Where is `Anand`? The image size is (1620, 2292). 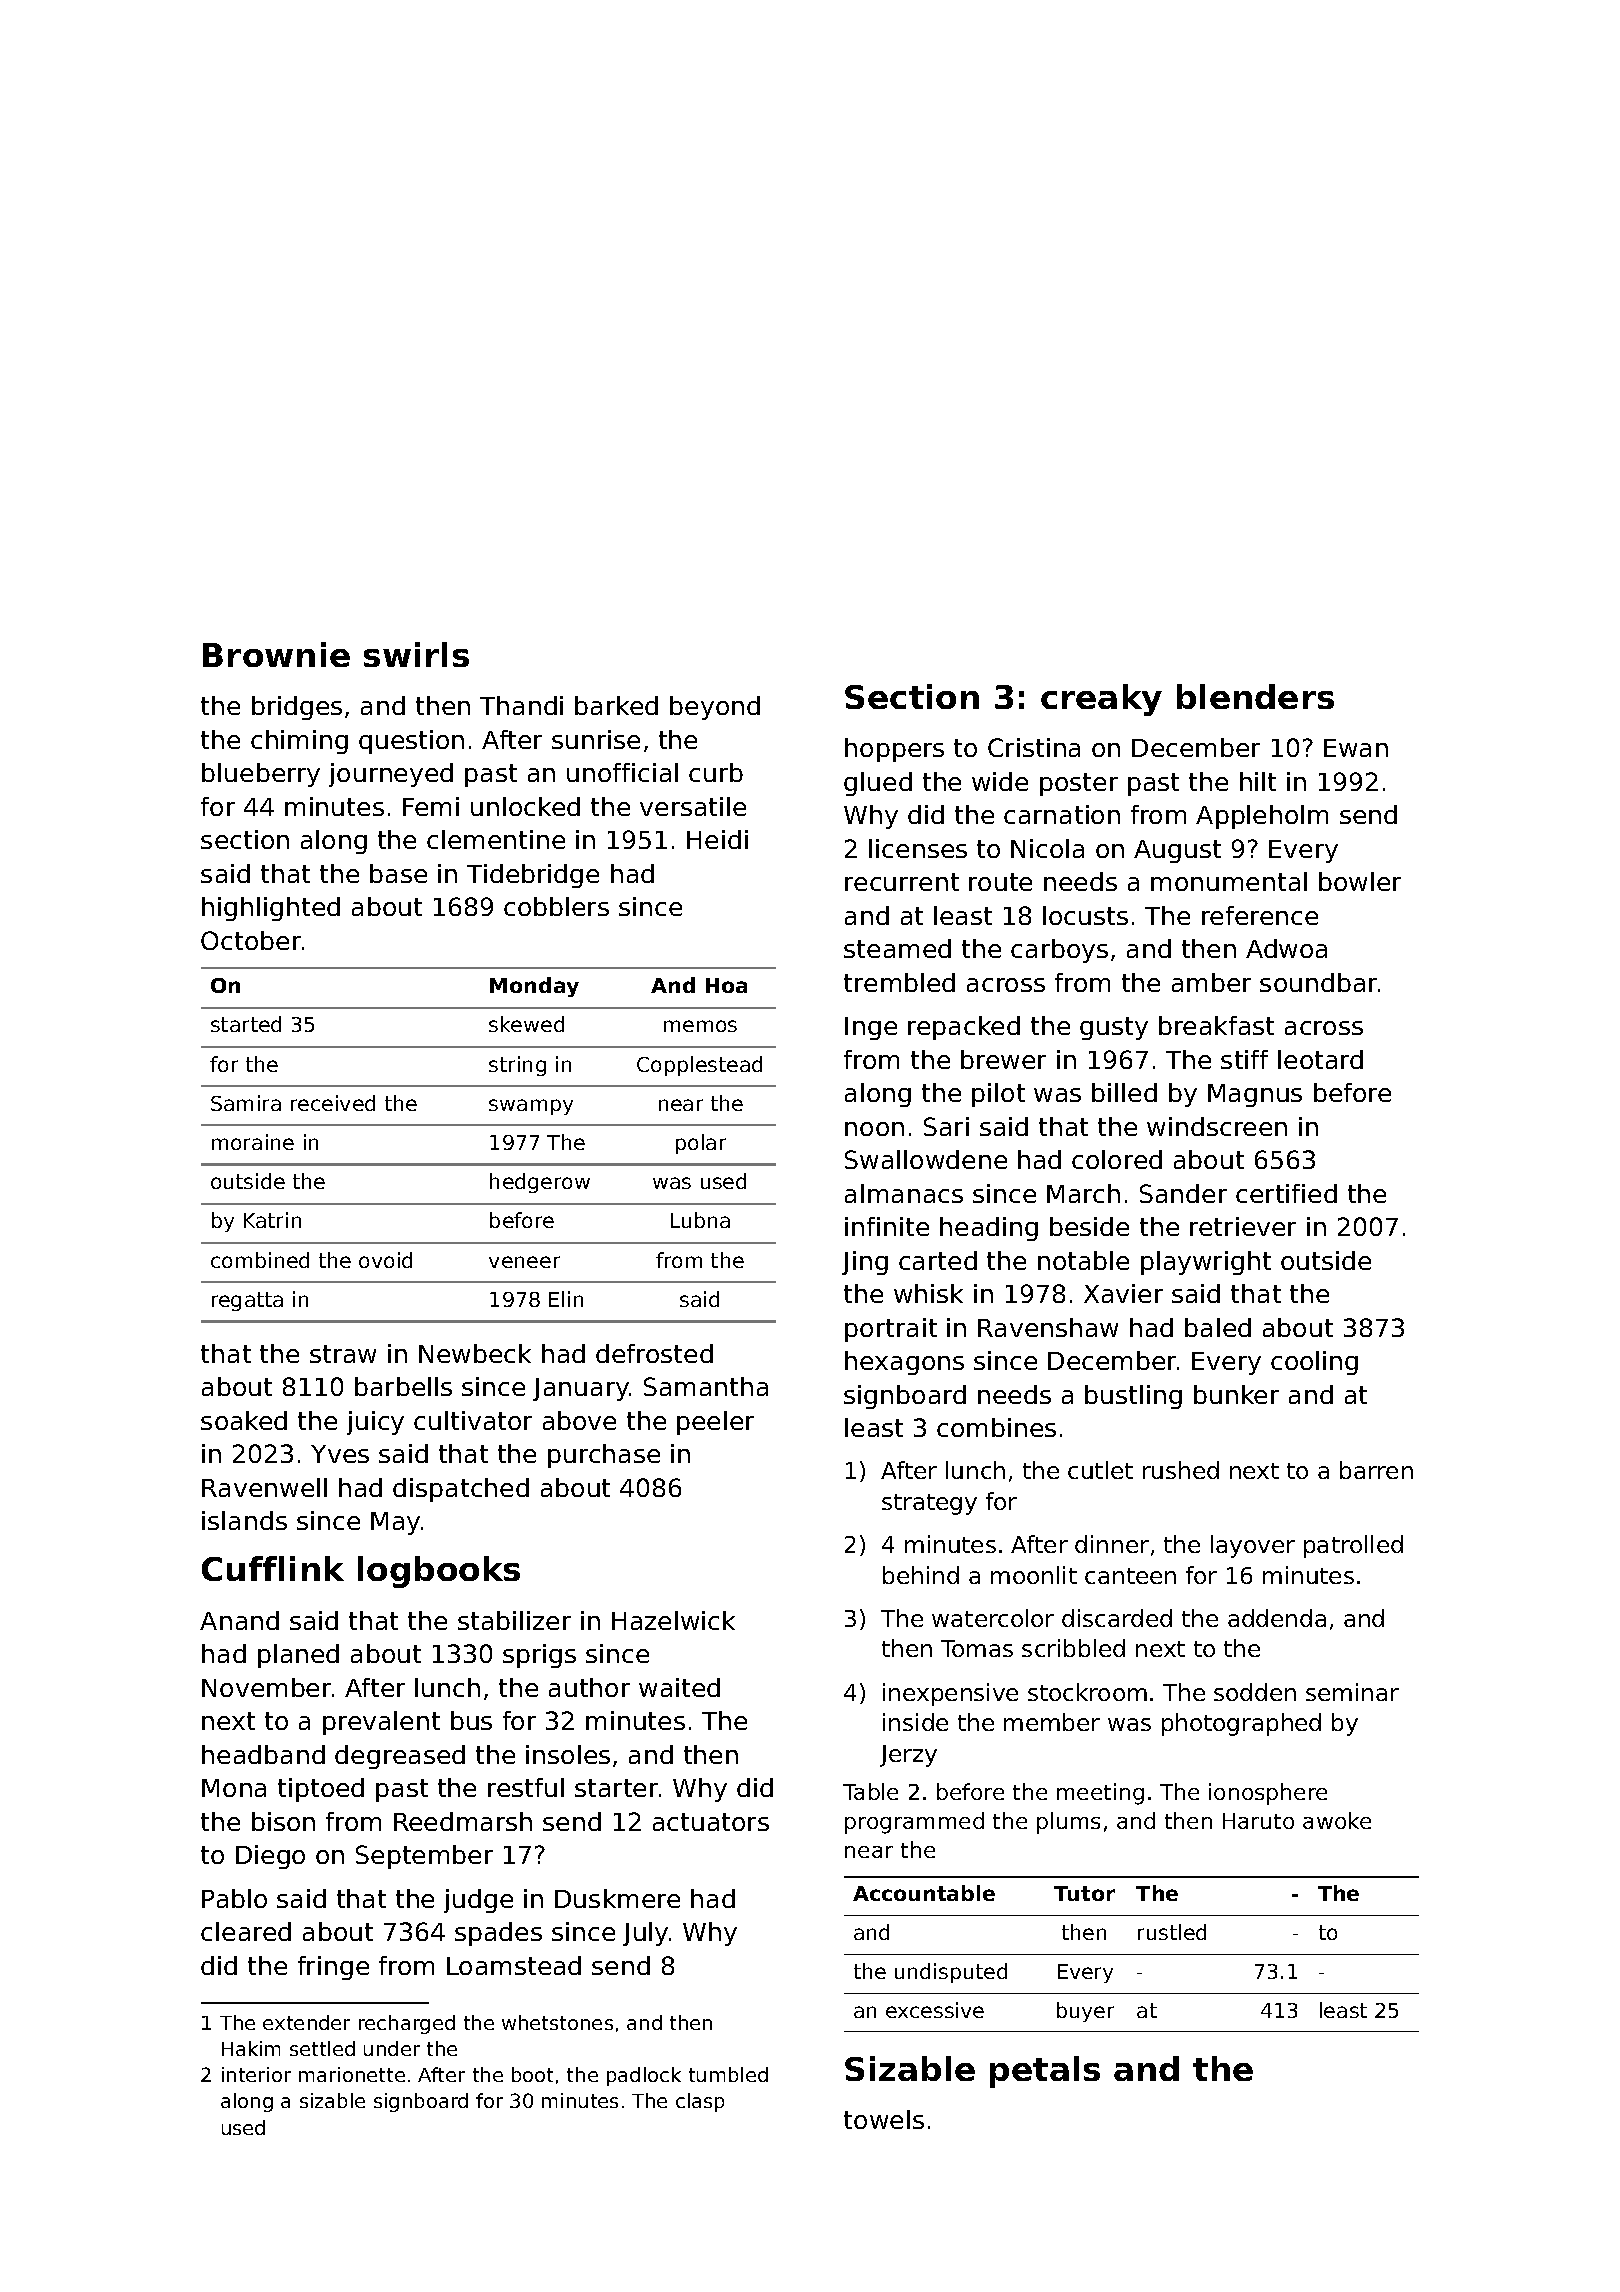 Anand is located at coordinates (239, 1620).
